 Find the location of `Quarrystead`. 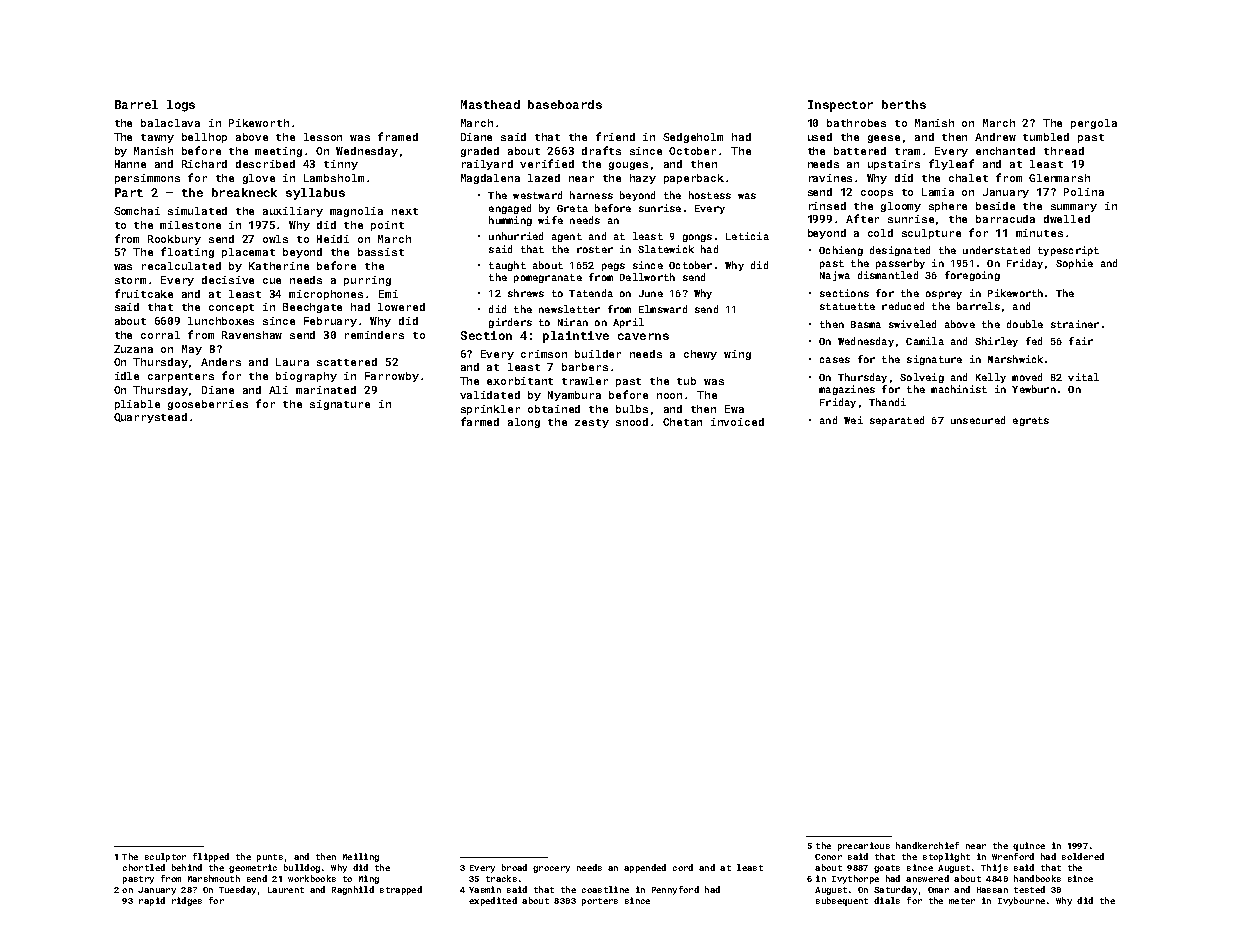

Quarrystead is located at coordinates (150, 418).
